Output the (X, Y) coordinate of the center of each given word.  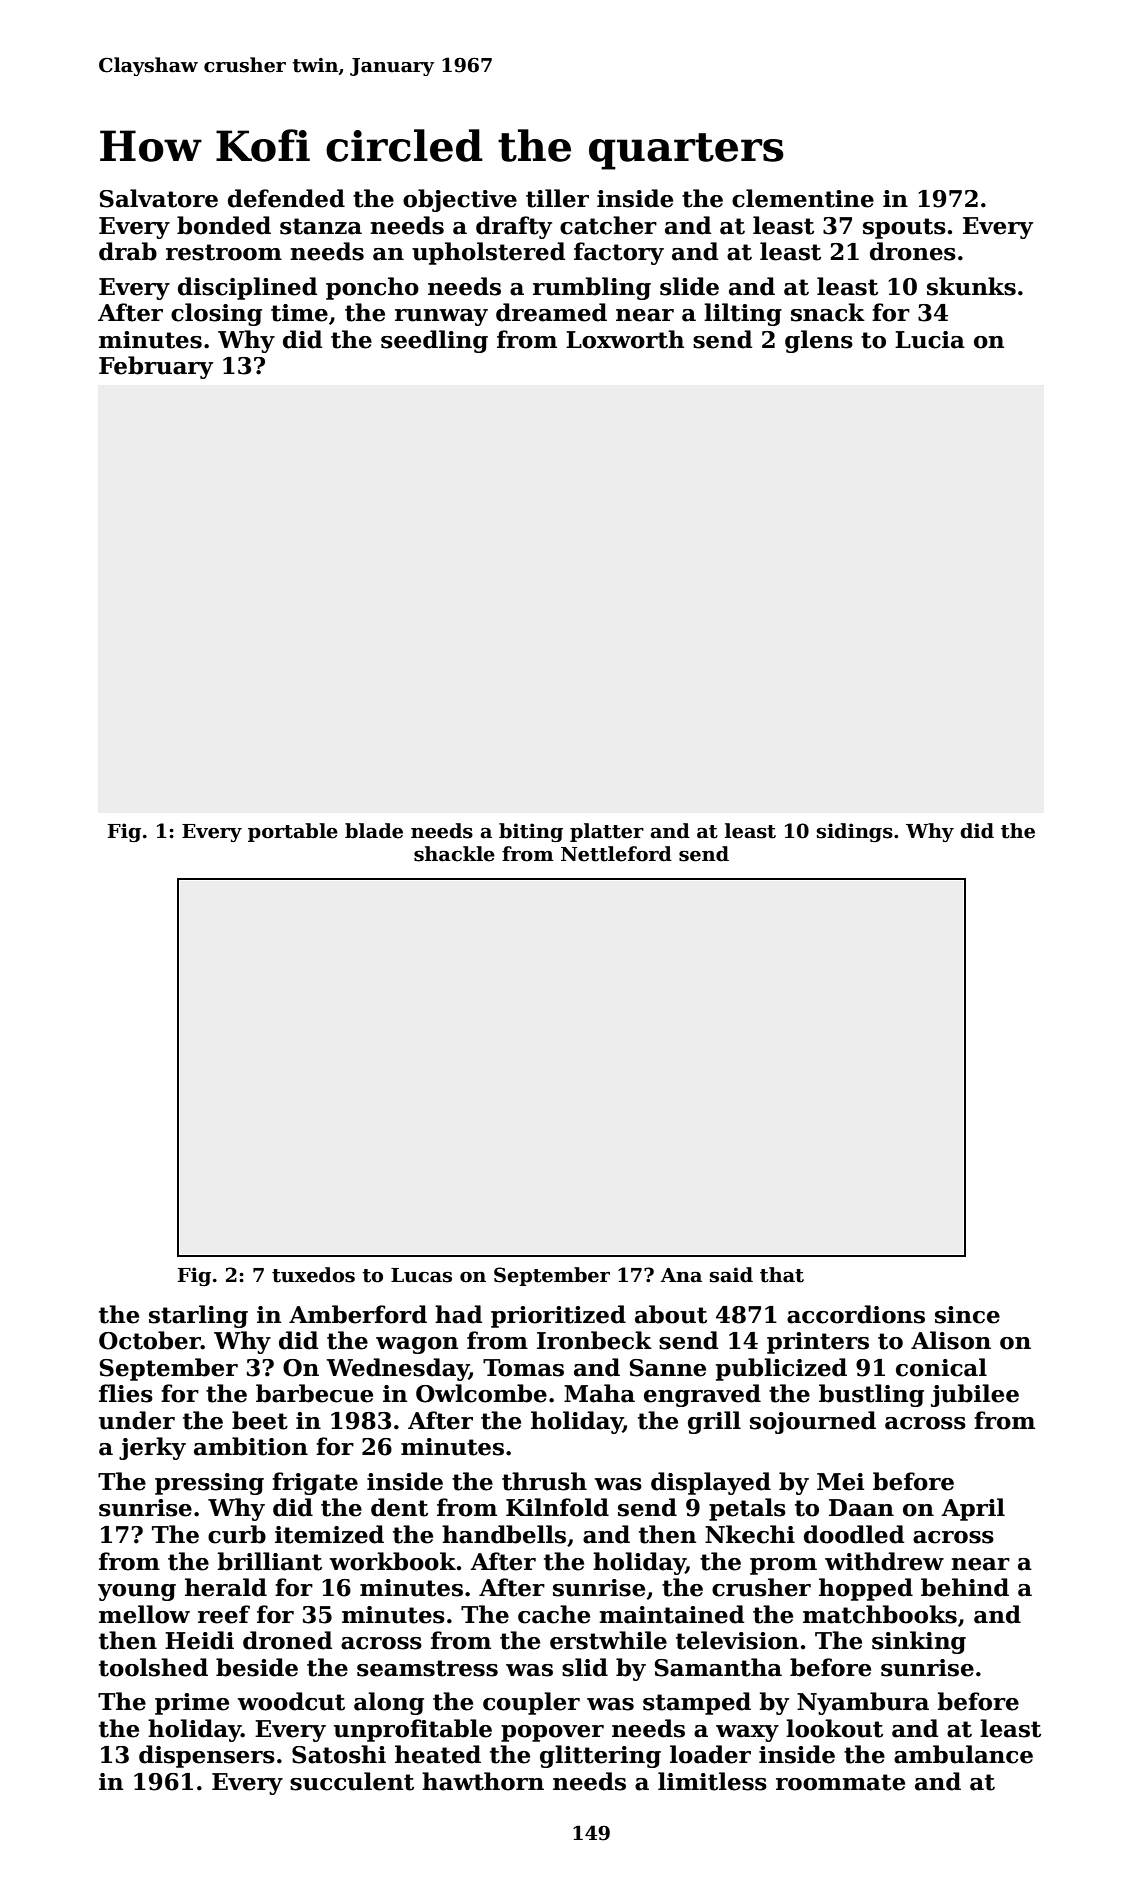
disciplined (247, 288)
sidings (855, 832)
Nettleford (616, 854)
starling (198, 1316)
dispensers (207, 1756)
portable (293, 832)
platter (607, 832)
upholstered (488, 253)
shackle (454, 854)
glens (819, 341)
